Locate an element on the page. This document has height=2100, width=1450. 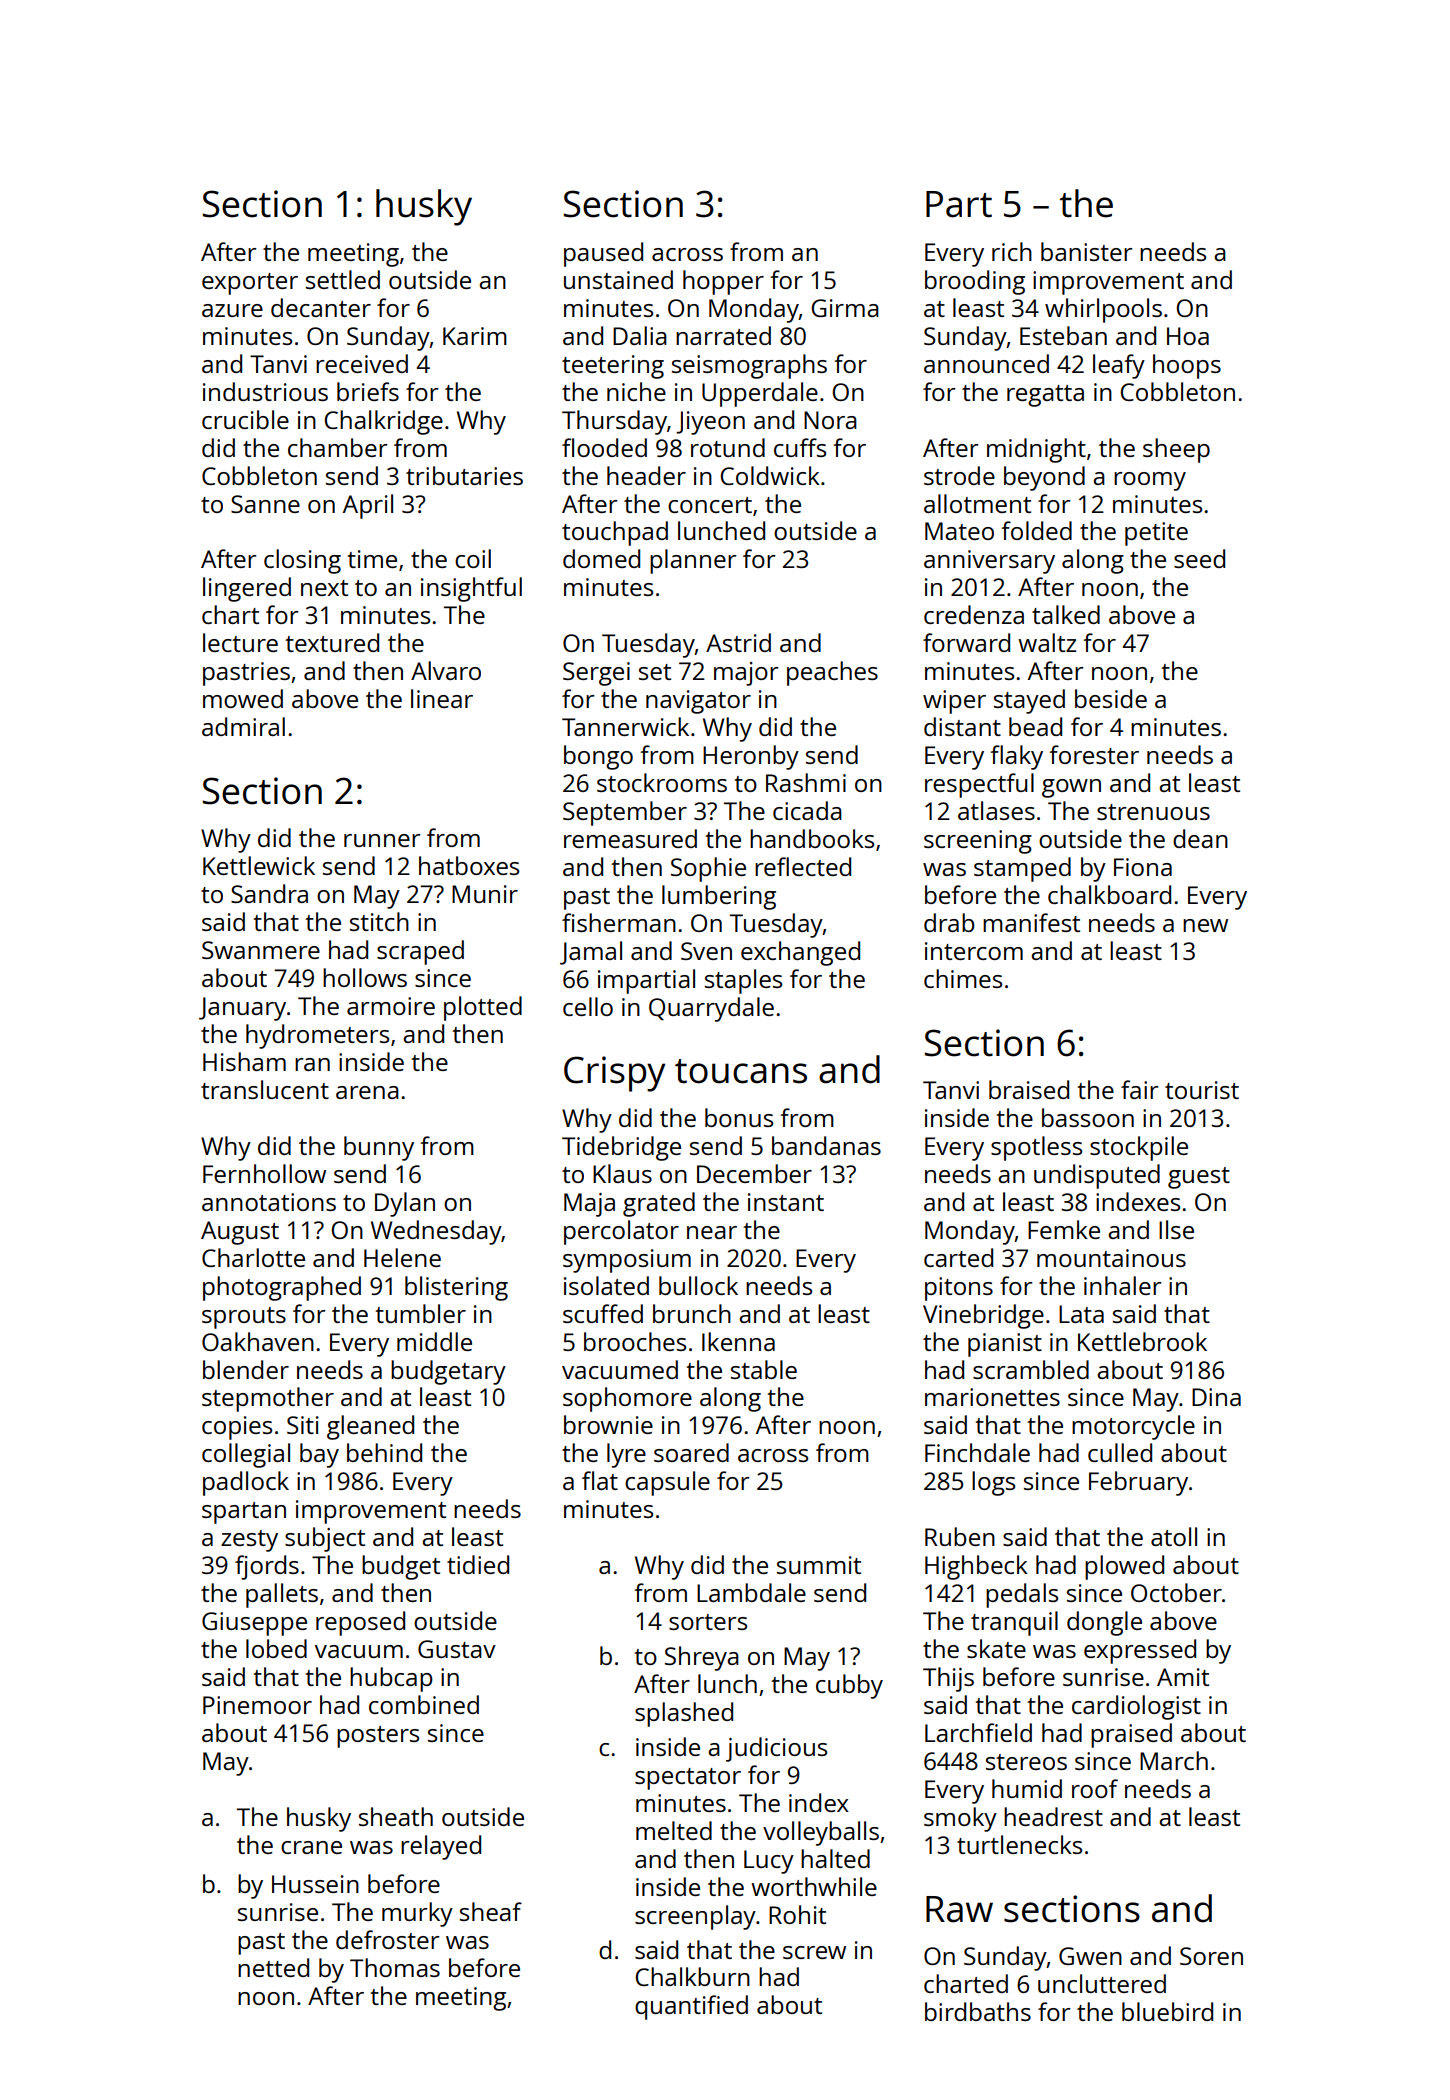
lyre is located at coordinates (626, 1455).
